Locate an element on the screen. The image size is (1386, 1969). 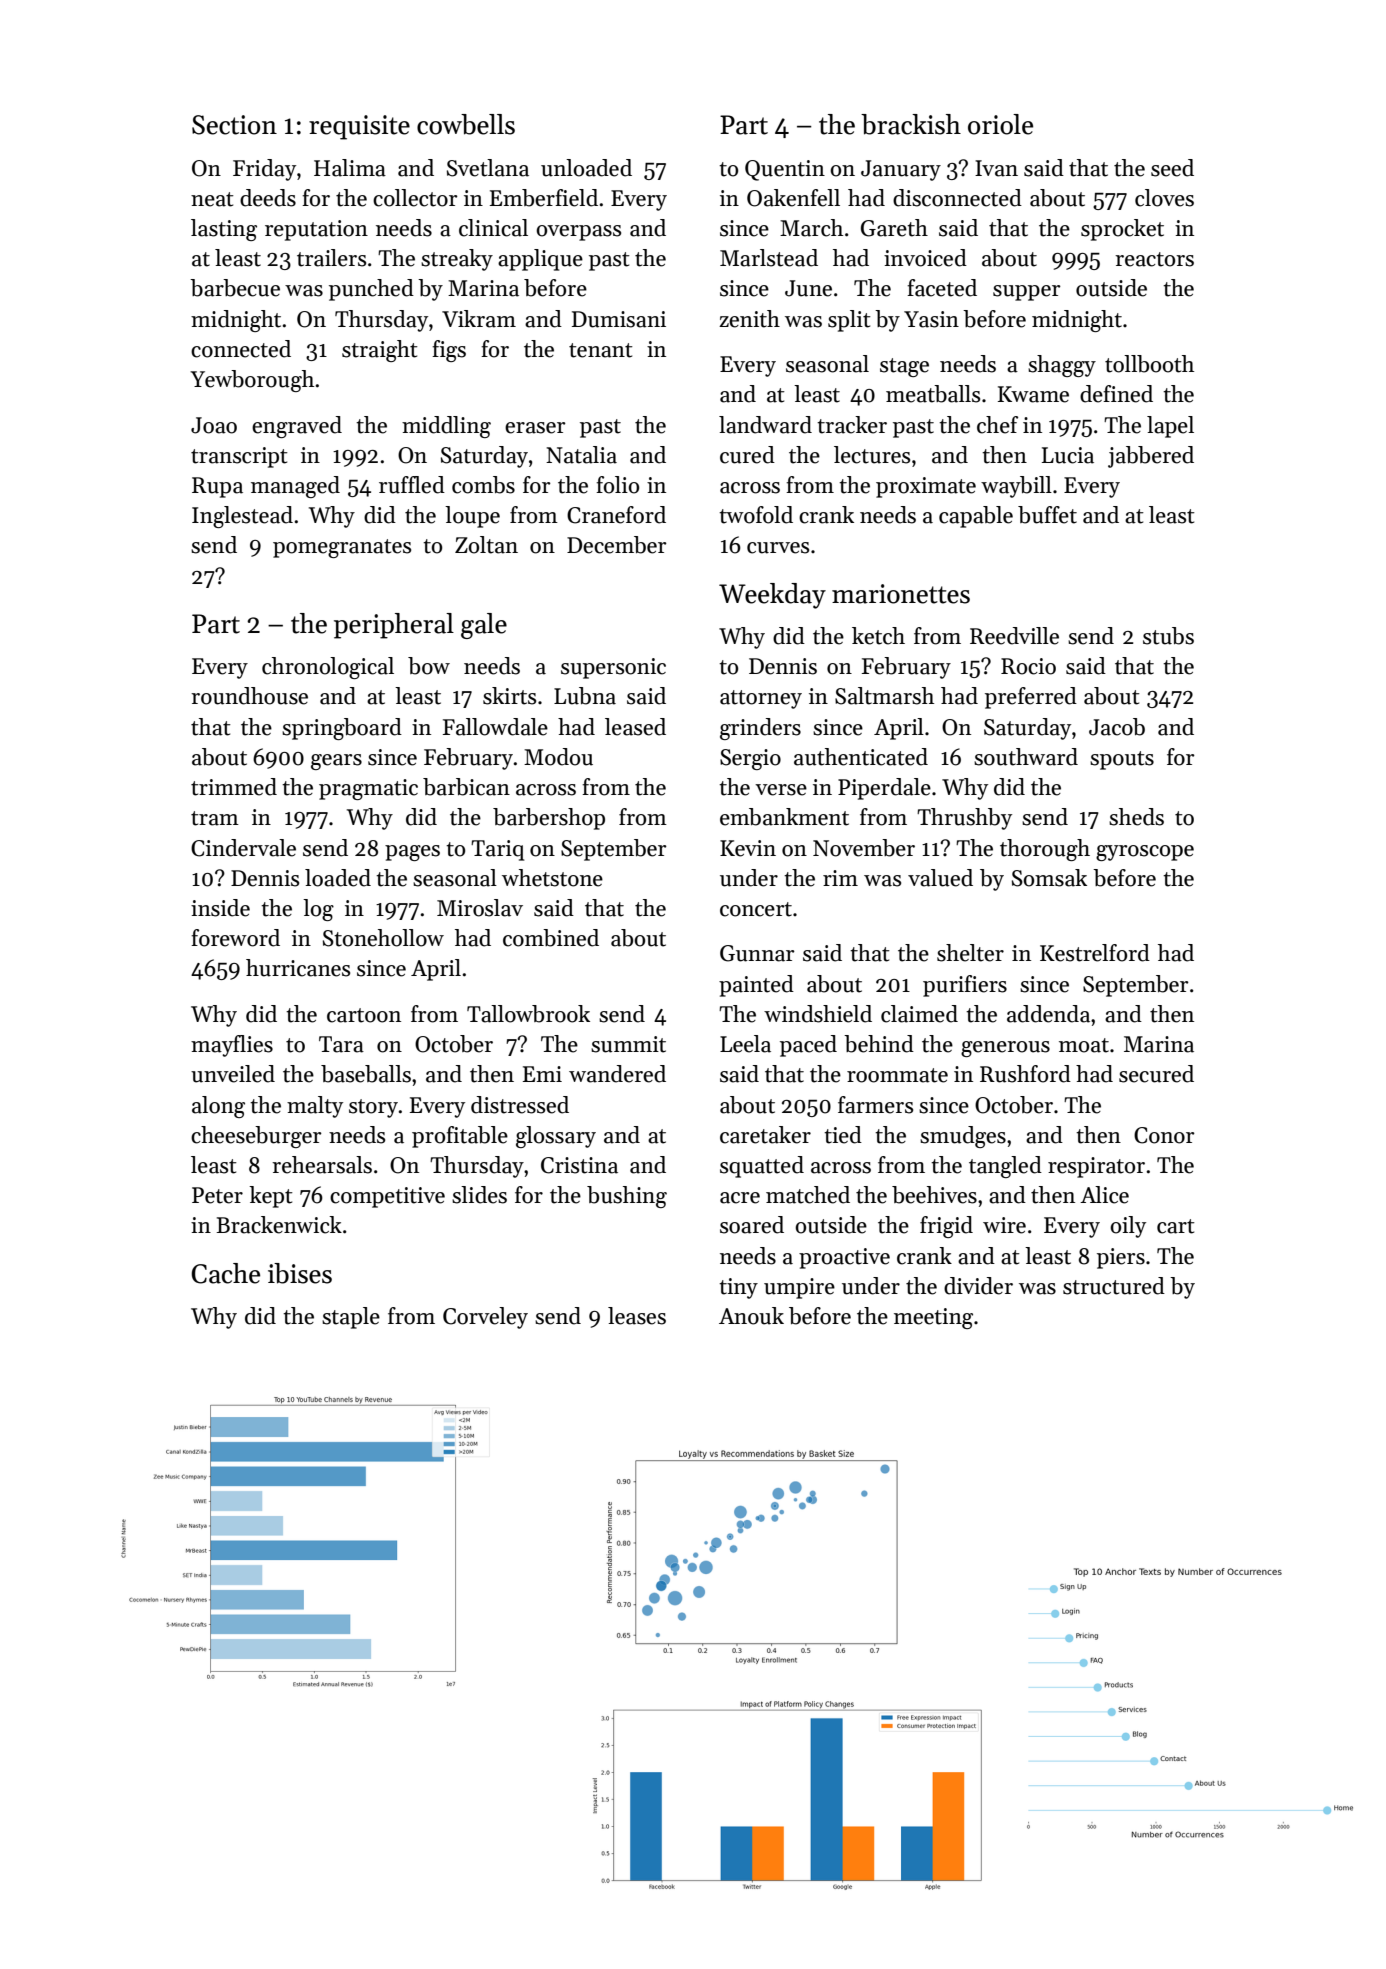
purifiers is located at coordinates (965, 986).
